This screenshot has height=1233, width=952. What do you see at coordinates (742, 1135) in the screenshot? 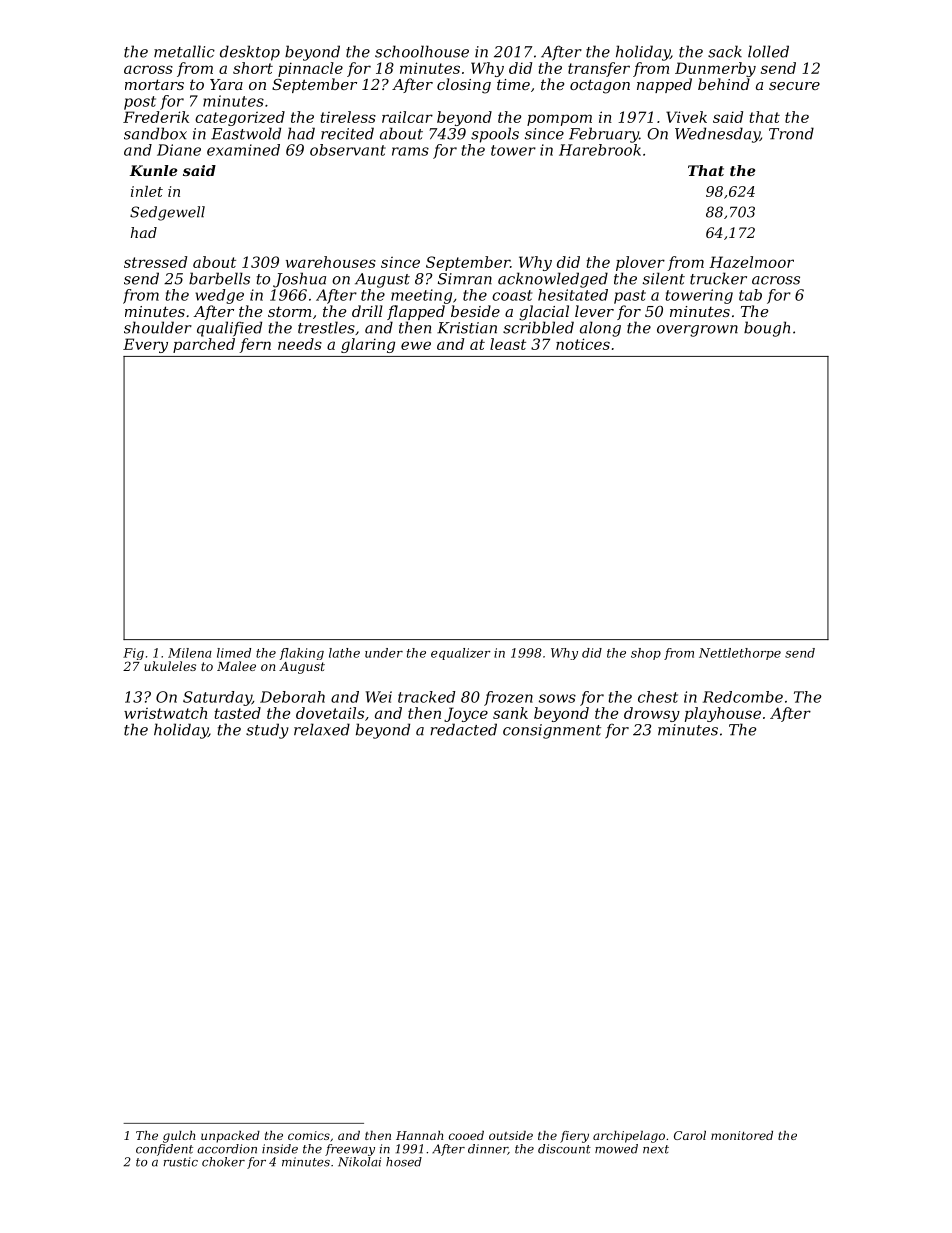
I see `monitored` at bounding box center [742, 1135].
